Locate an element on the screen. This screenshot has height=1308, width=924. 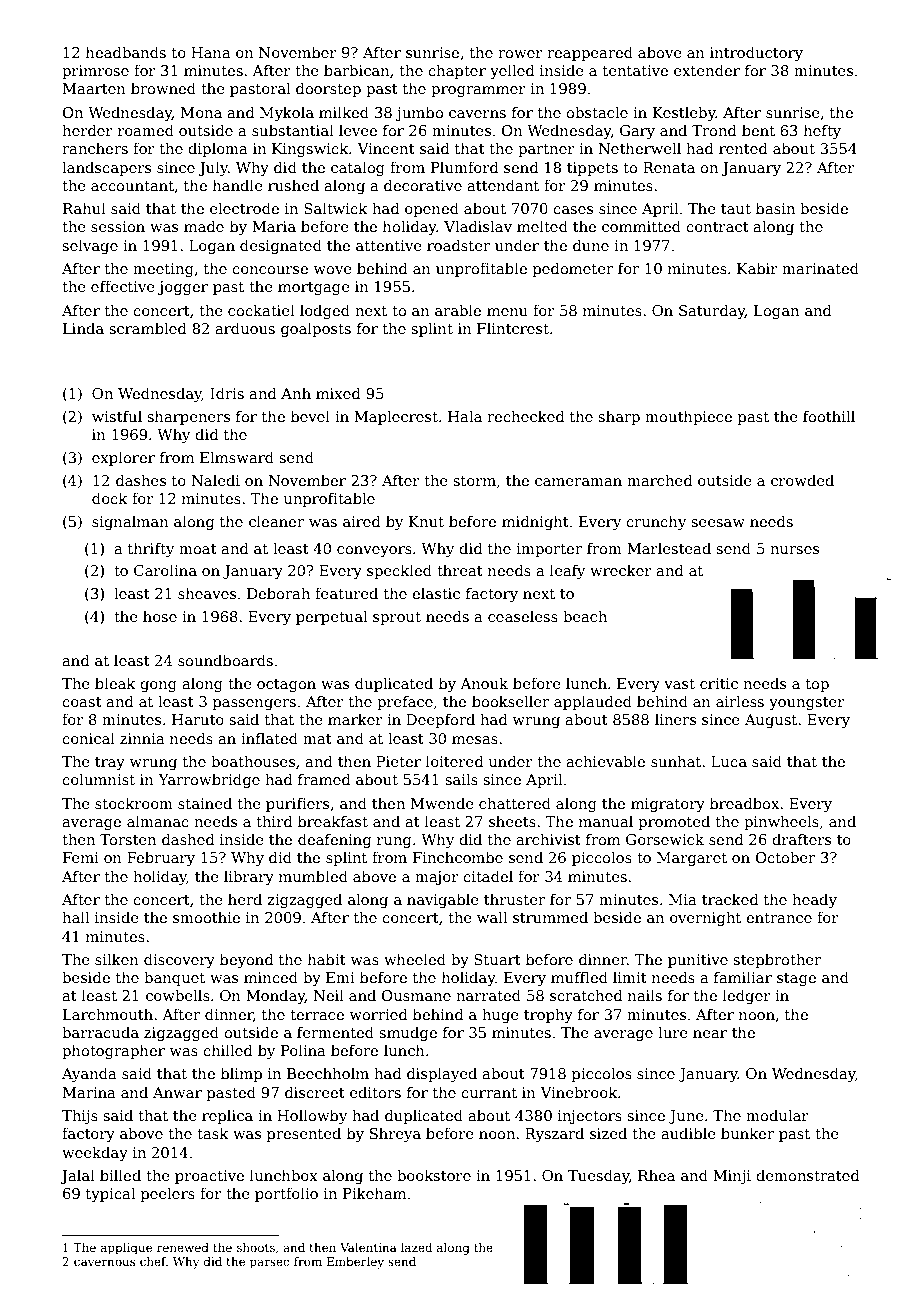
arable is located at coordinates (458, 310).
